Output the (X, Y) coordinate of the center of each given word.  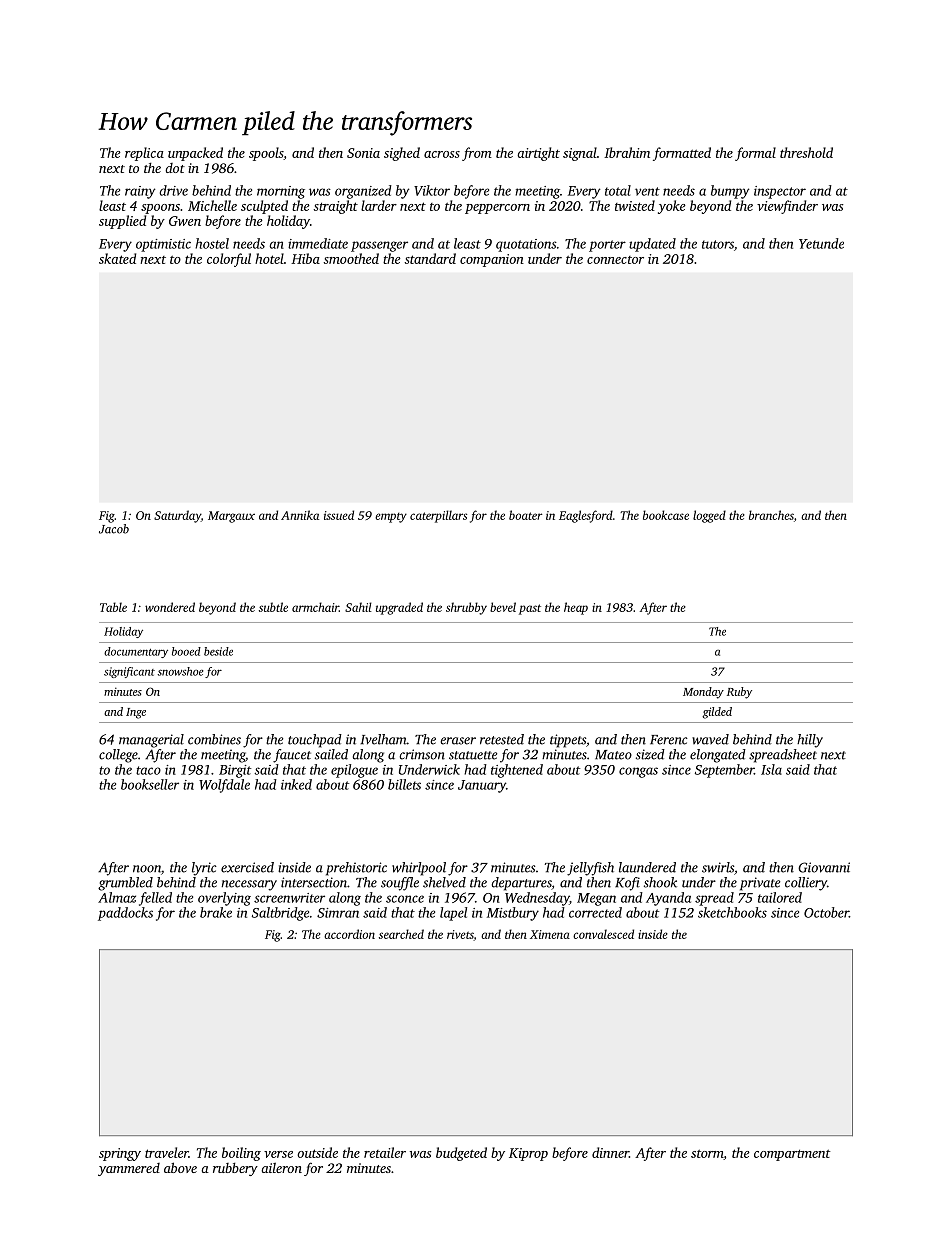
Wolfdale (224, 786)
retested (502, 739)
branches (771, 515)
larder (379, 205)
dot (175, 168)
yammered (129, 1169)
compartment (792, 1155)
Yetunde (821, 243)
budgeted (461, 1154)
